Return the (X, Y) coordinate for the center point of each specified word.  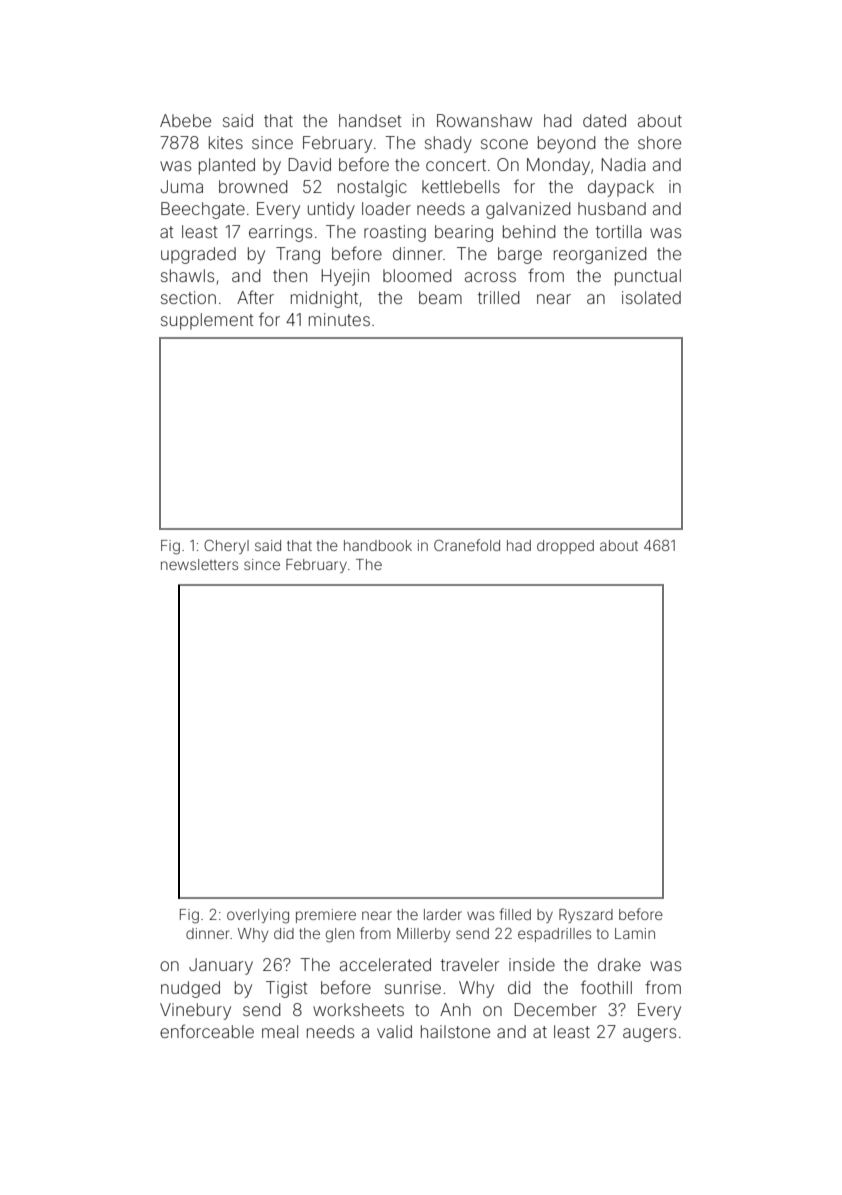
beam (440, 297)
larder (443, 914)
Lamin (635, 933)
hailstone (455, 1031)
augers (649, 1035)
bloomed (417, 275)
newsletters (199, 564)
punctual (648, 277)
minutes (339, 319)
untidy (331, 210)
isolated (651, 297)
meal (280, 1031)
